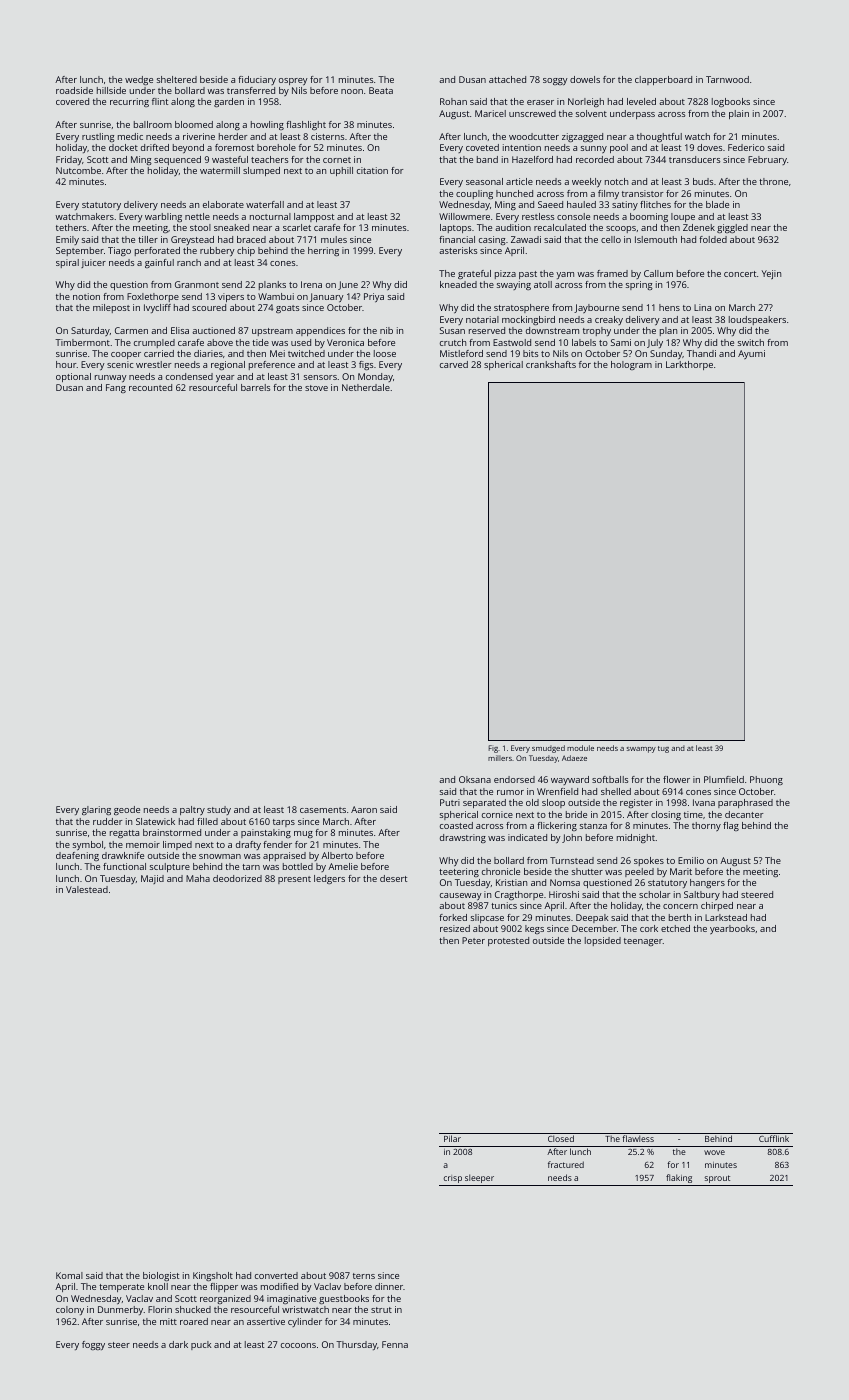 This screenshot has width=849, height=1400. What do you see at coordinates (127, 810) in the screenshot?
I see `geode` at bounding box center [127, 810].
